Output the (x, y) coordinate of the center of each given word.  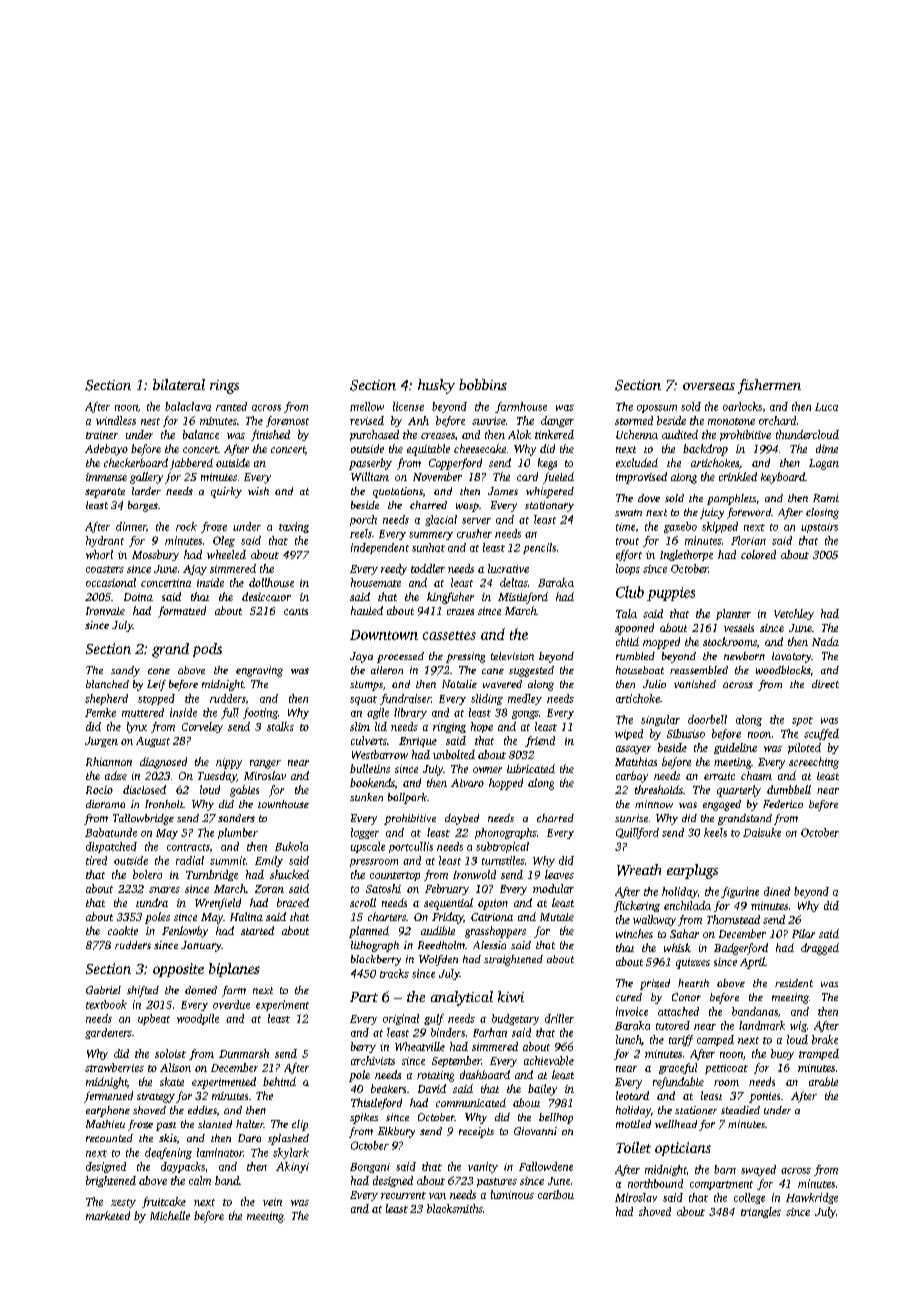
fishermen (769, 386)
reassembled (699, 670)
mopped (661, 643)
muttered (143, 712)
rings (224, 387)
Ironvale (105, 611)
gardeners (108, 1033)
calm (200, 1180)
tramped (819, 1054)
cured (629, 997)
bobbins (483, 384)
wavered (502, 684)
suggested (531, 671)
